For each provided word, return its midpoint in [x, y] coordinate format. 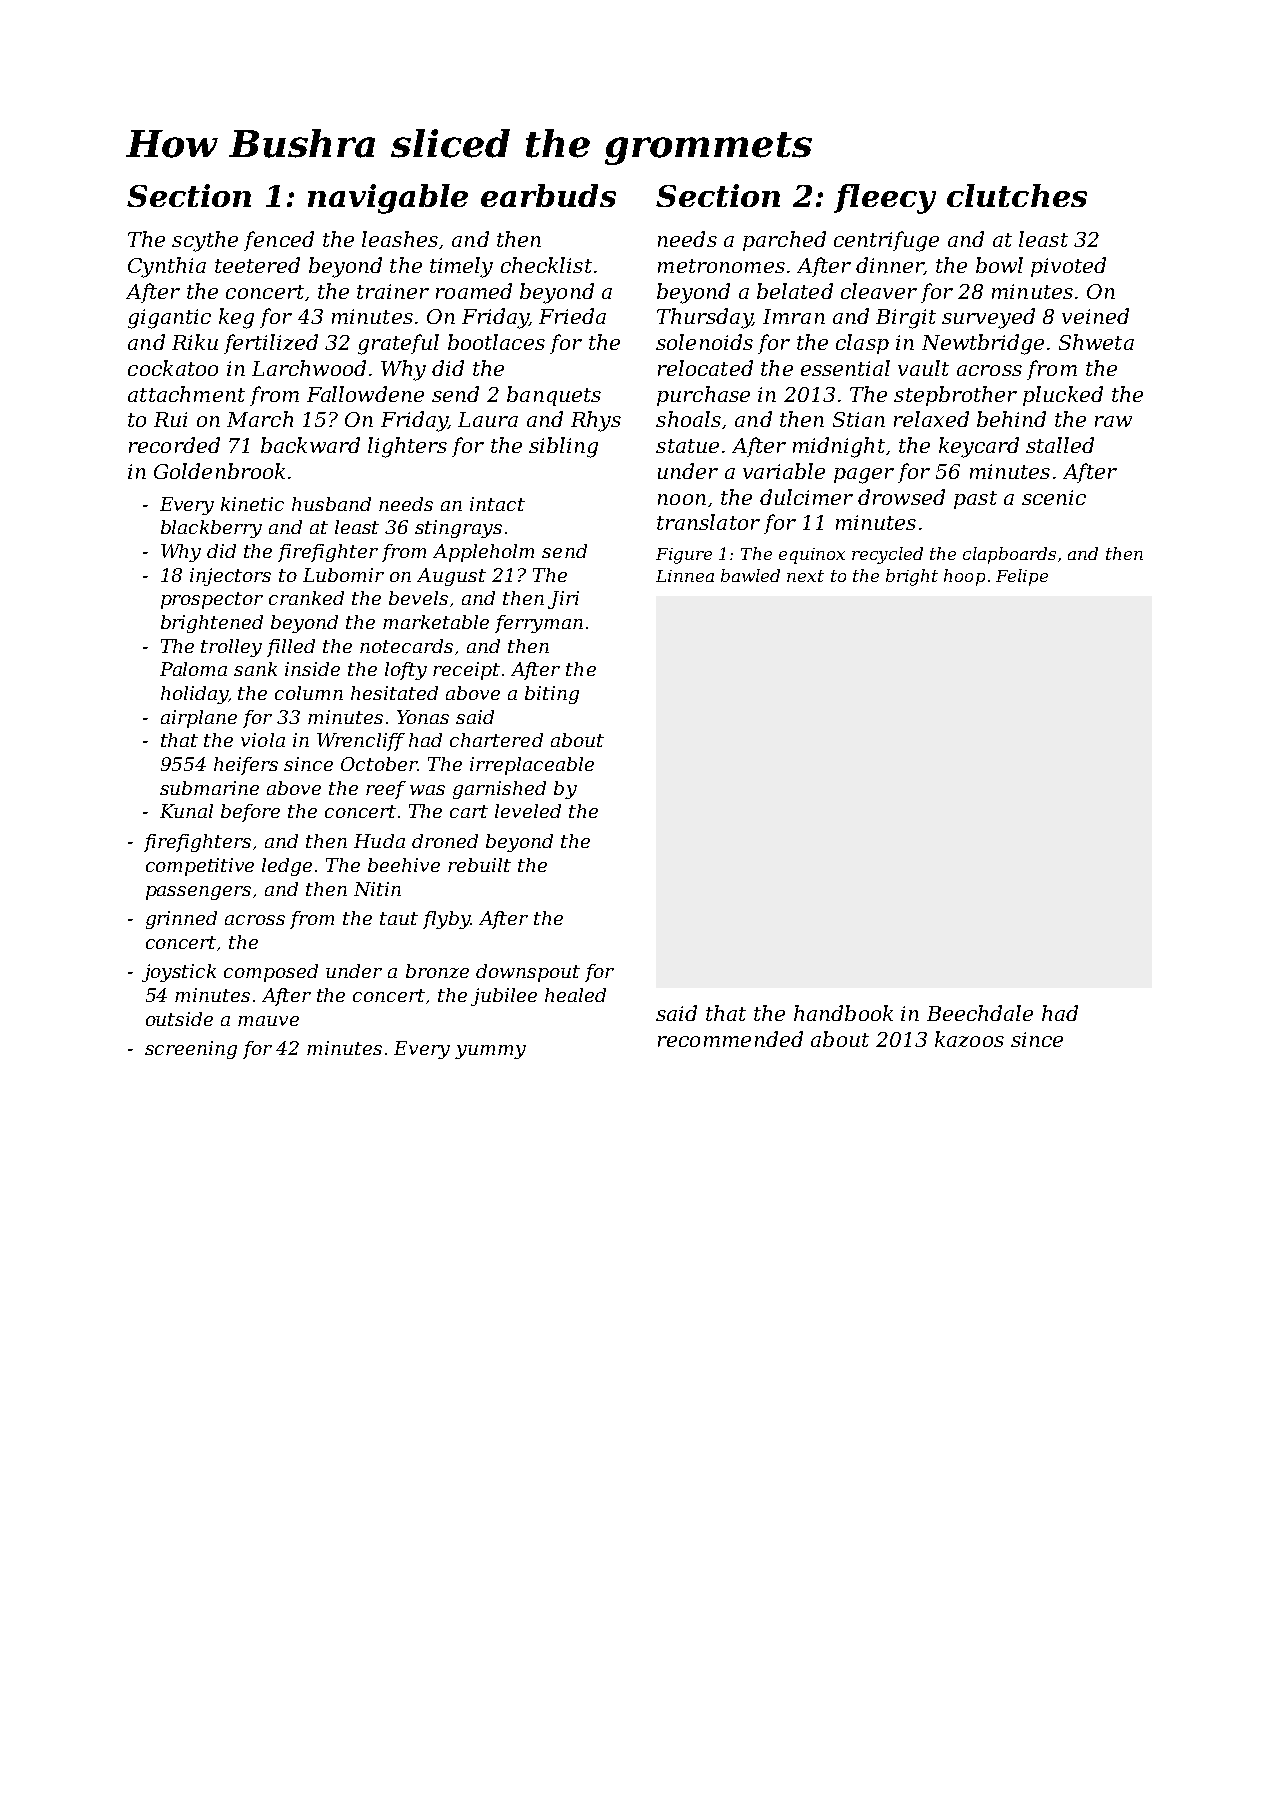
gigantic [169, 319]
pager [864, 476]
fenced [279, 241]
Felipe [1022, 577]
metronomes [721, 266]
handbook [843, 1013]
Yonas [423, 717]
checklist [546, 265]
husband [331, 504]
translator [708, 522]
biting [552, 695]
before [250, 813]
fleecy [885, 199]
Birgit [906, 319]
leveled [528, 811]
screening [191, 1050]
